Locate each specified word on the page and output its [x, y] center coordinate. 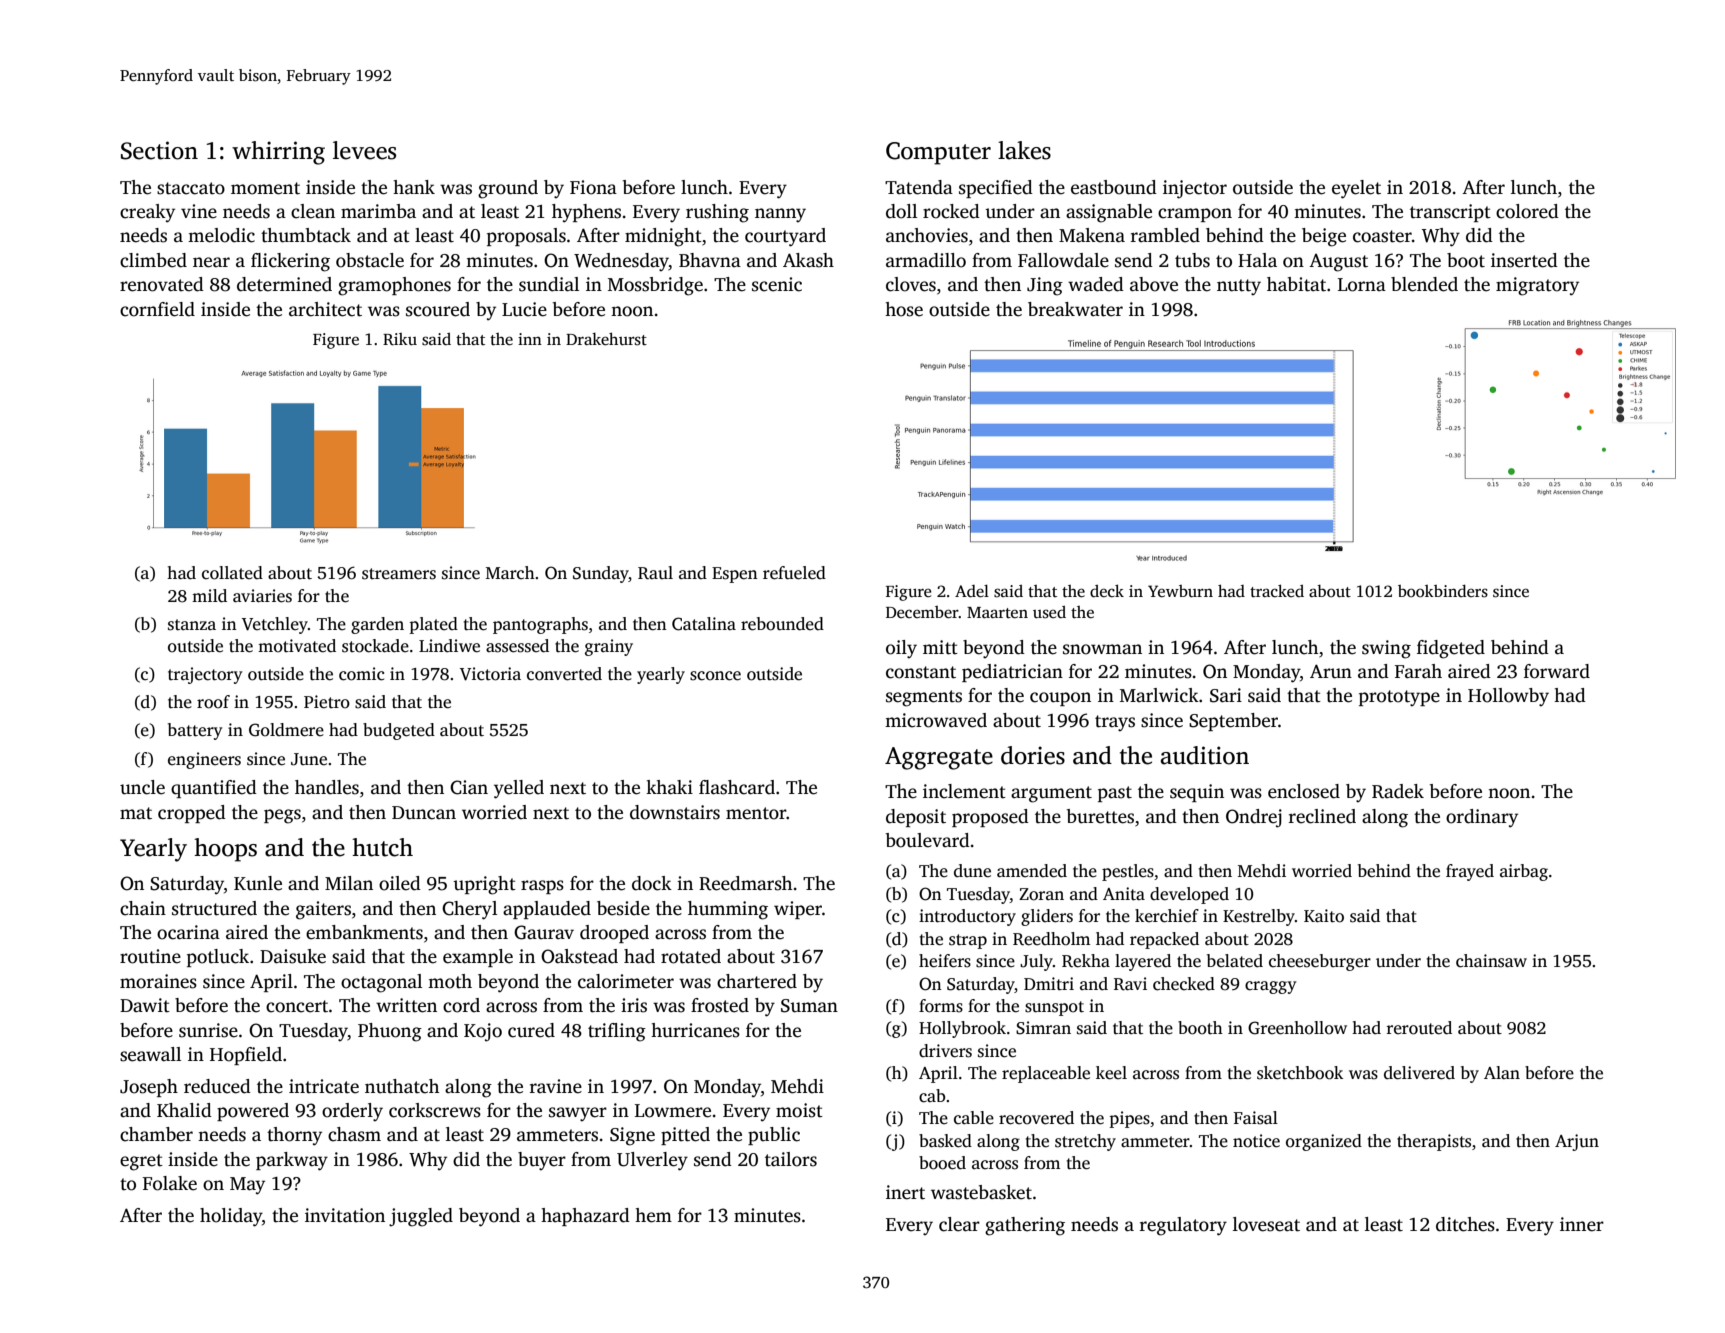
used [1049, 612]
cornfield [157, 309]
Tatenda [919, 187]
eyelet [1356, 189]
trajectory [205, 675]
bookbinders [1443, 591]
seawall [150, 1054]
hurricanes [695, 1030]
